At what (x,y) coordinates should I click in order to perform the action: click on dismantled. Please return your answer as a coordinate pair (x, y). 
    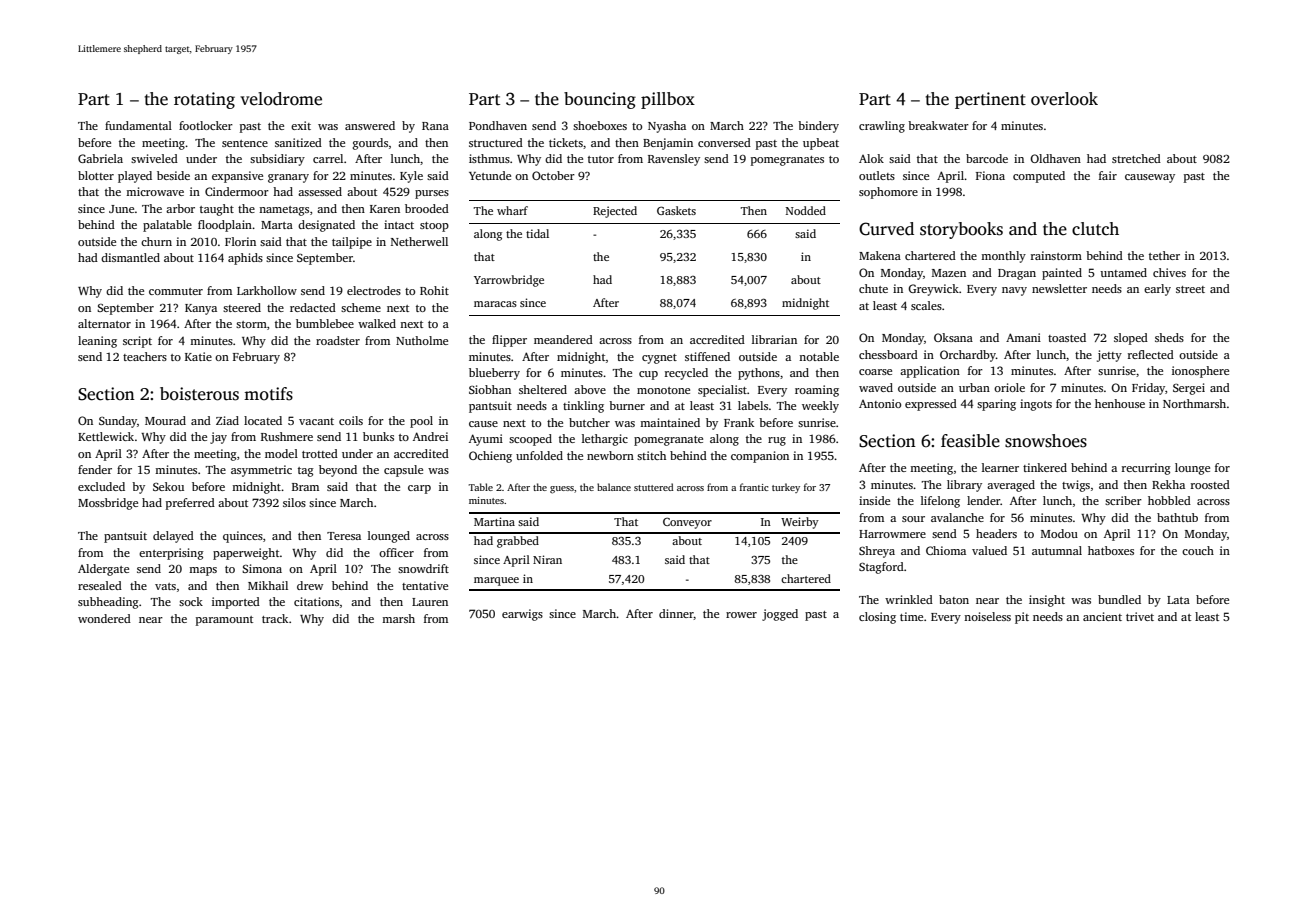
    Looking at the image, I should click on (130, 257).
